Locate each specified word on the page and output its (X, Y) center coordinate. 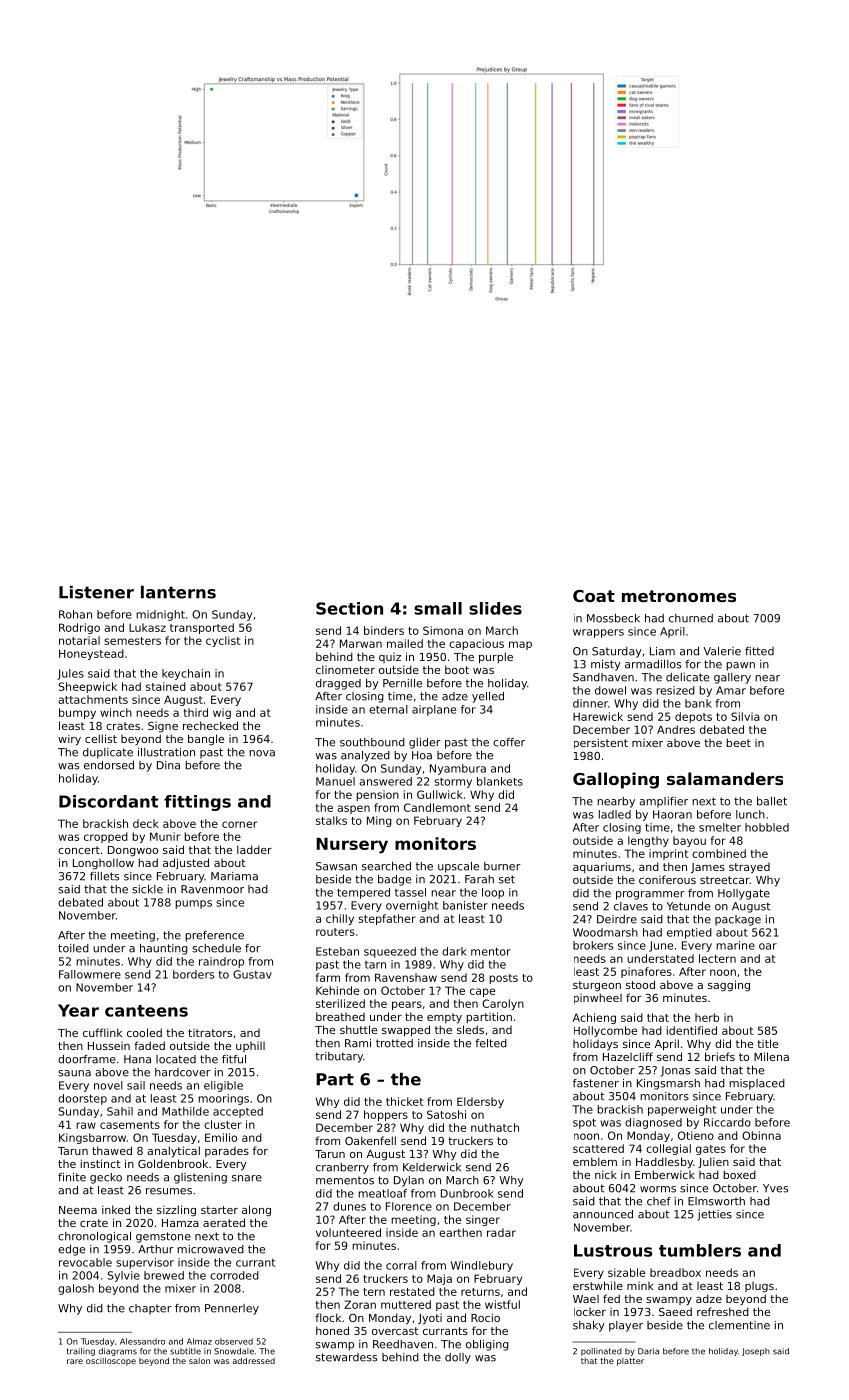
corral (401, 1265)
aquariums (602, 867)
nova (262, 753)
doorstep (82, 1099)
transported (202, 628)
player (626, 1326)
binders (384, 630)
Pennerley (232, 1309)
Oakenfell (370, 1140)
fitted (759, 651)
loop (493, 893)
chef (659, 1201)
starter (219, 1210)
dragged (338, 684)
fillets (104, 876)
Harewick (598, 716)
